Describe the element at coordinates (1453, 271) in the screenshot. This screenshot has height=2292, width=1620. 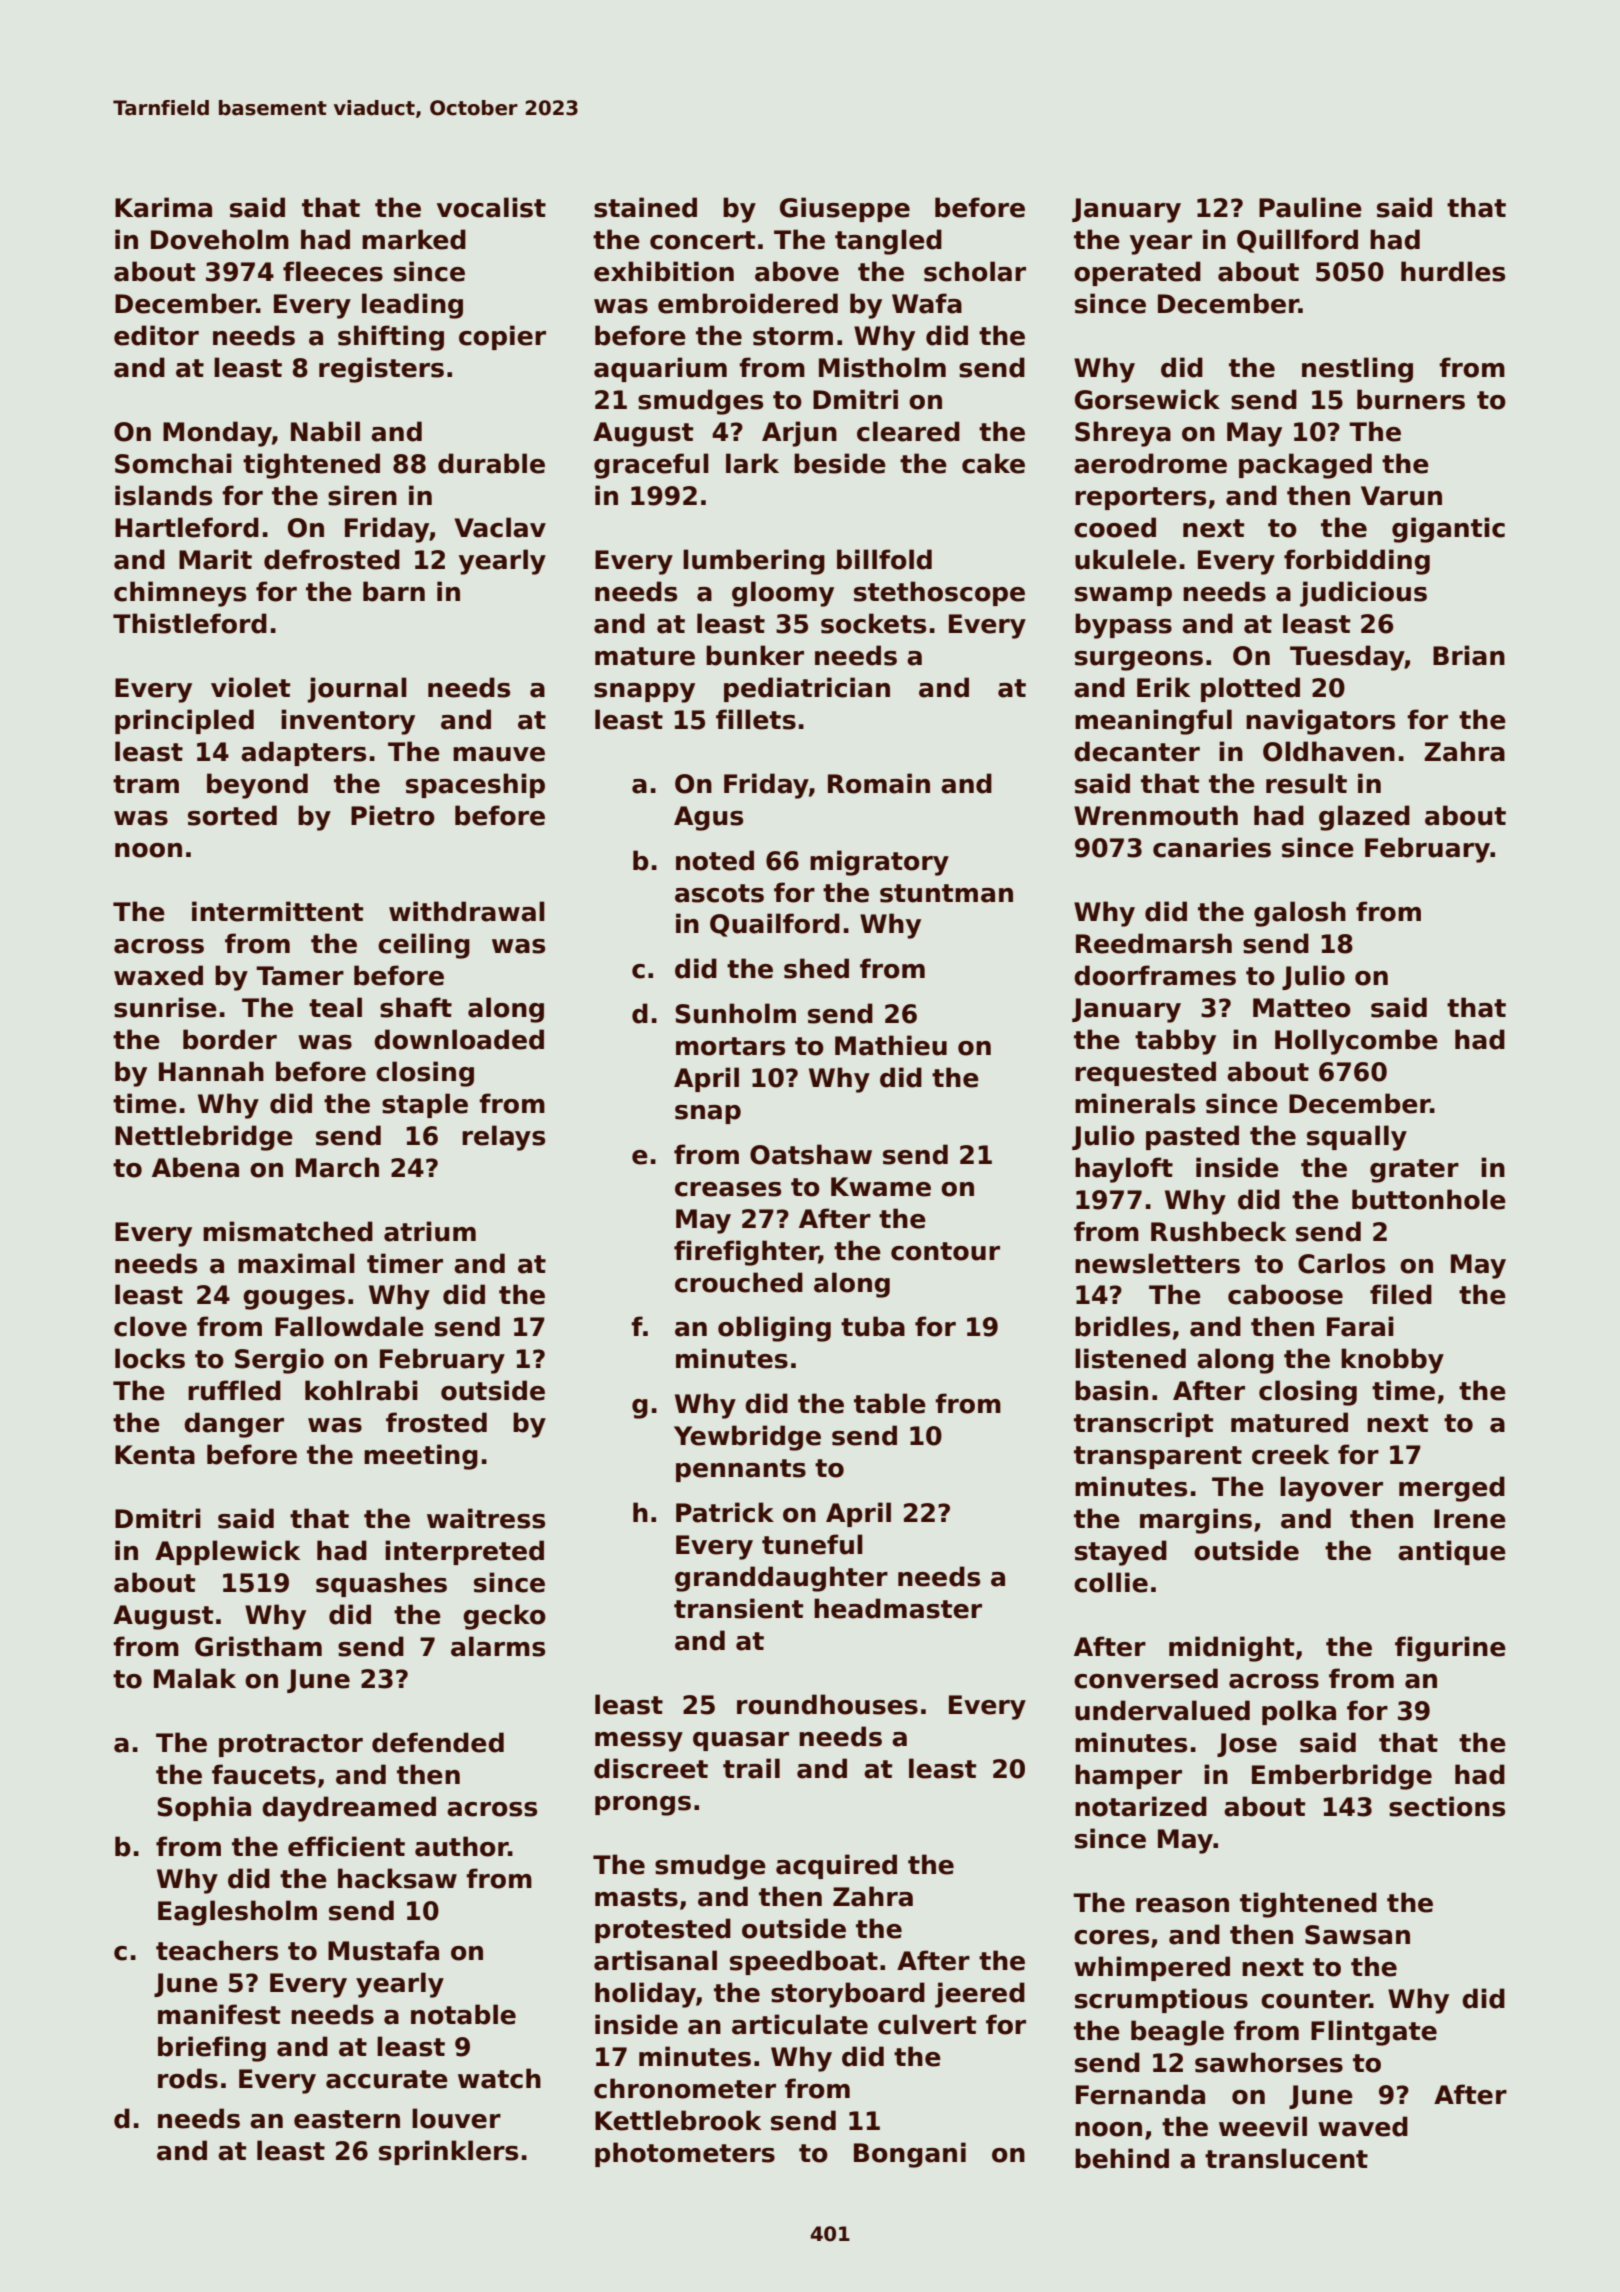
I see `hurdles` at that location.
